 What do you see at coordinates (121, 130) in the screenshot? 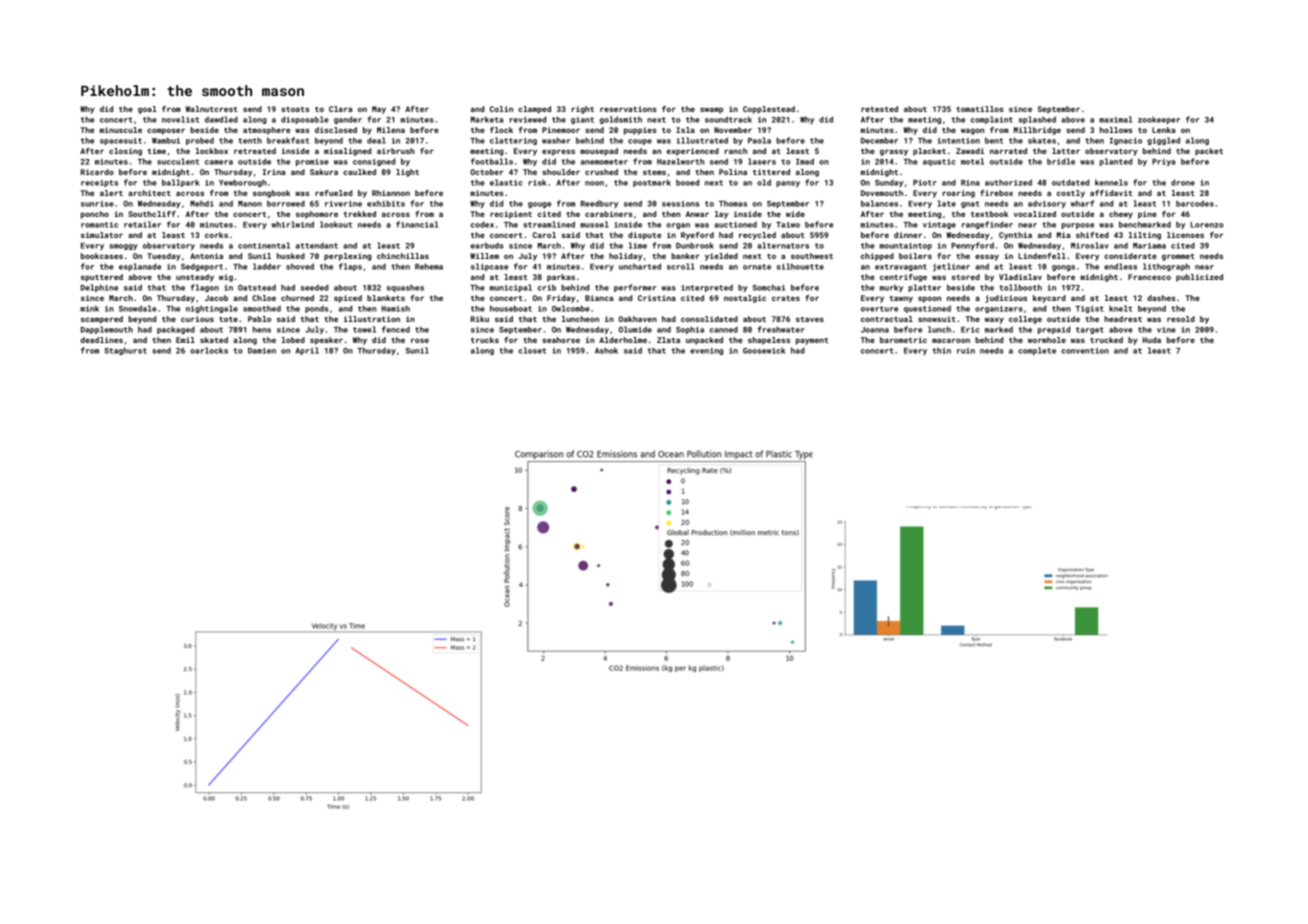
I see `minuscule` at bounding box center [121, 130].
